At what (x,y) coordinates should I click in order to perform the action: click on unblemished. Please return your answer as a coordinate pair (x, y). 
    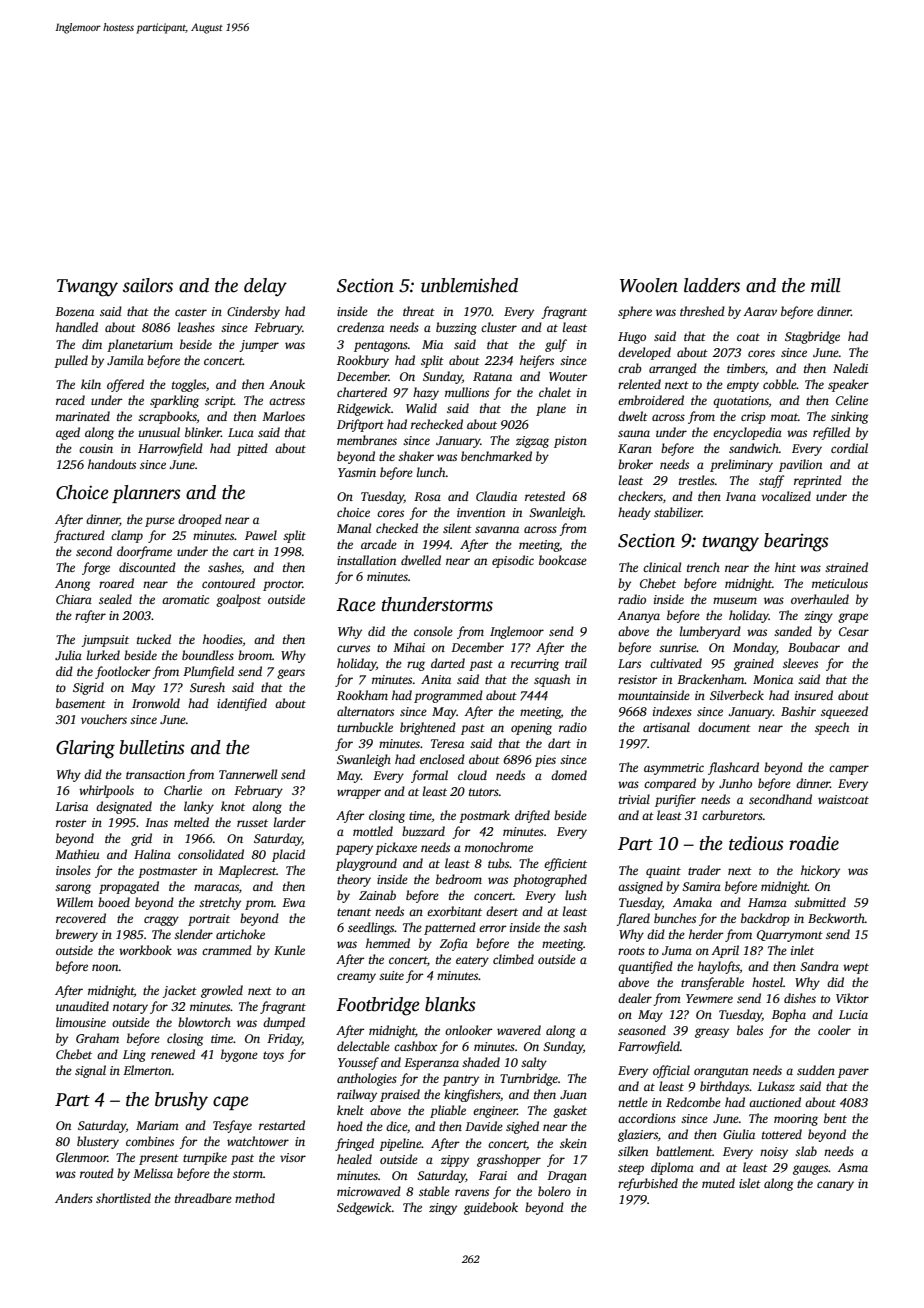
    Looking at the image, I should click on (469, 285).
